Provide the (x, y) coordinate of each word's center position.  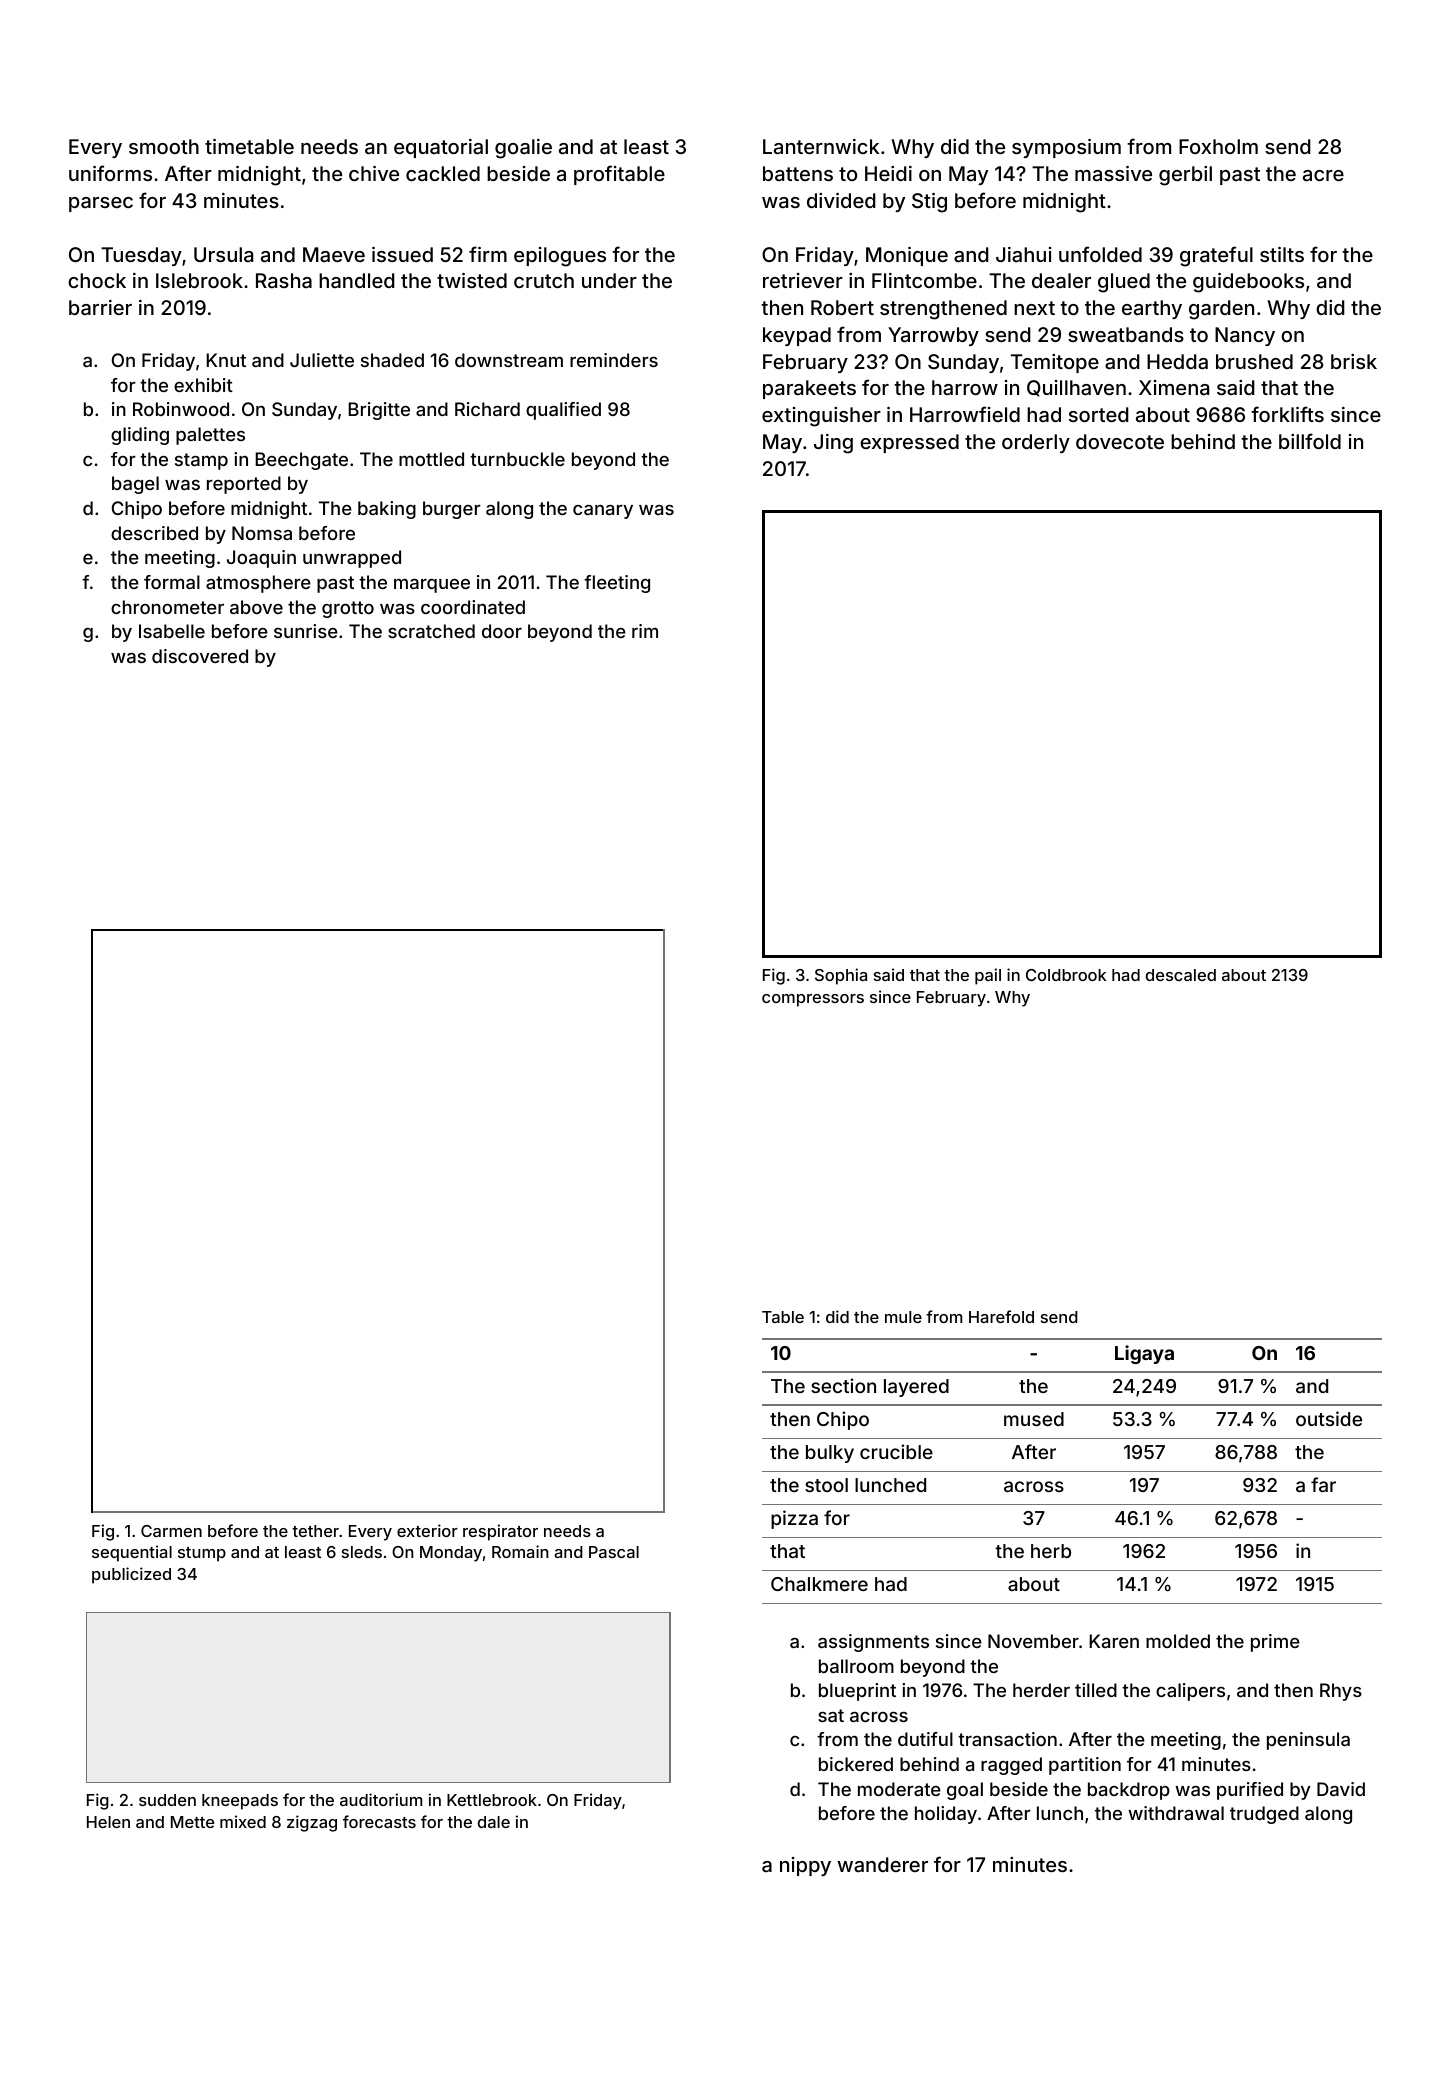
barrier (100, 307)
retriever (803, 280)
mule (903, 1317)
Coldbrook (1066, 975)
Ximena (1174, 387)
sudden (167, 1800)
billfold (1310, 441)
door (502, 631)
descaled (1181, 975)
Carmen (171, 1531)
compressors (813, 1000)
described (154, 533)
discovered (200, 656)
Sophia (841, 976)
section (843, 1385)
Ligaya (1144, 1354)
